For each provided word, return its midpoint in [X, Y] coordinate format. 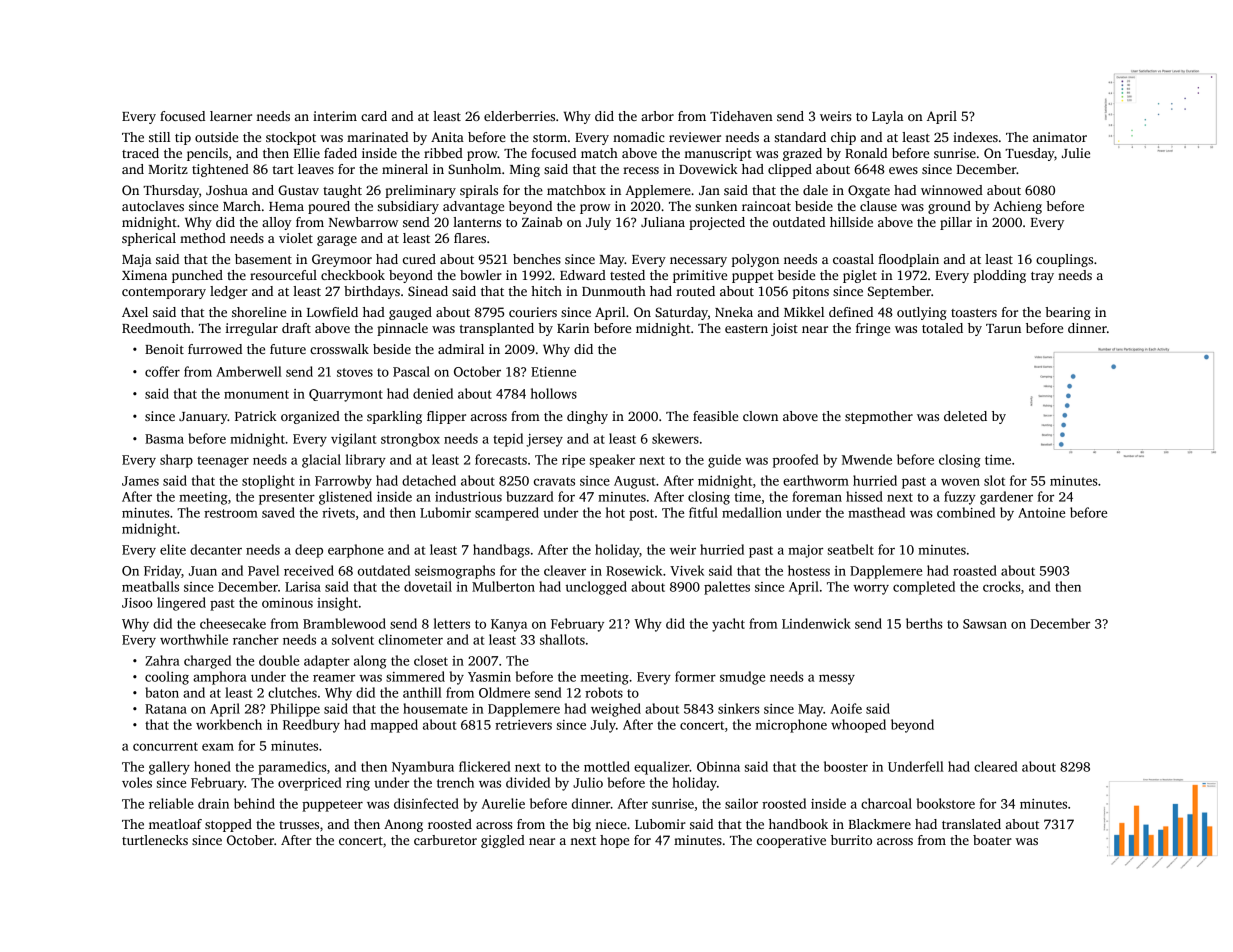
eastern [746, 329]
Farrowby [343, 482]
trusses [299, 825]
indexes [975, 137]
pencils [207, 154]
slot [994, 480]
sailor [741, 803]
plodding [999, 276]
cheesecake [233, 623]
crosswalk [339, 349]
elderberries [519, 116]
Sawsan [985, 624]
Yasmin [489, 677]
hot [615, 512]
